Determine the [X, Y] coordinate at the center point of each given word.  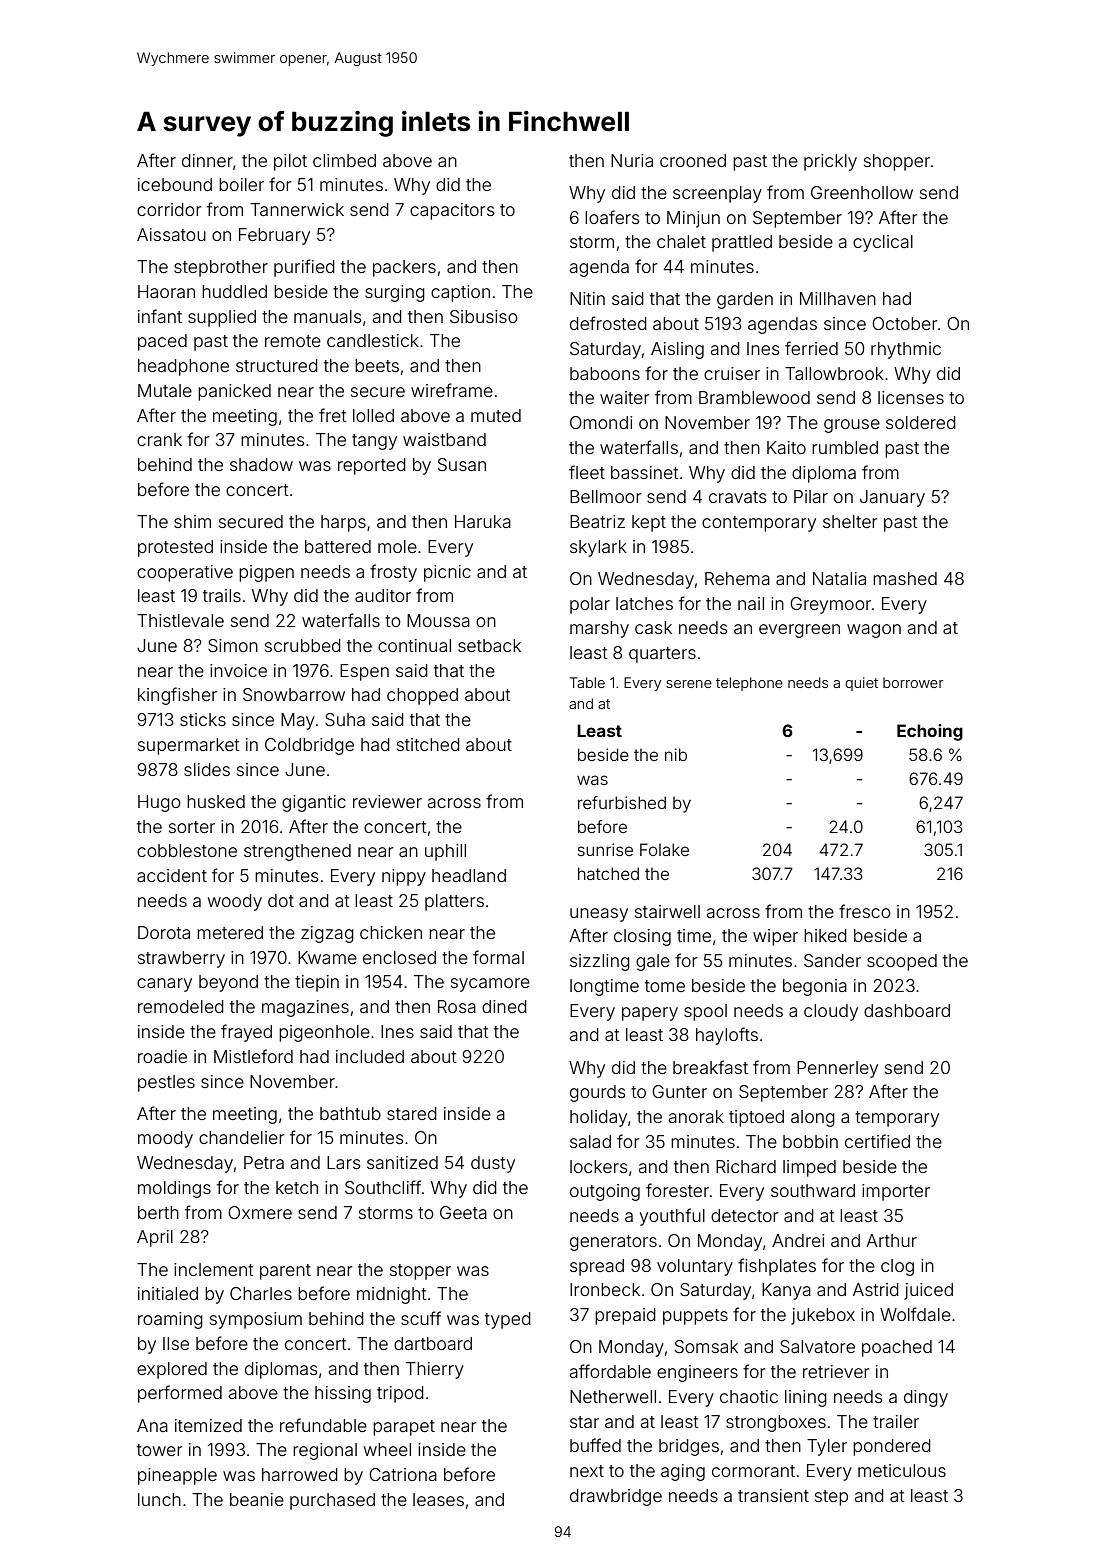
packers [404, 268]
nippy [404, 877]
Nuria [632, 160]
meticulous [902, 1470]
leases [438, 1499]
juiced [928, 1291]
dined [504, 1006]
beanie [257, 1499]
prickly [830, 162]
